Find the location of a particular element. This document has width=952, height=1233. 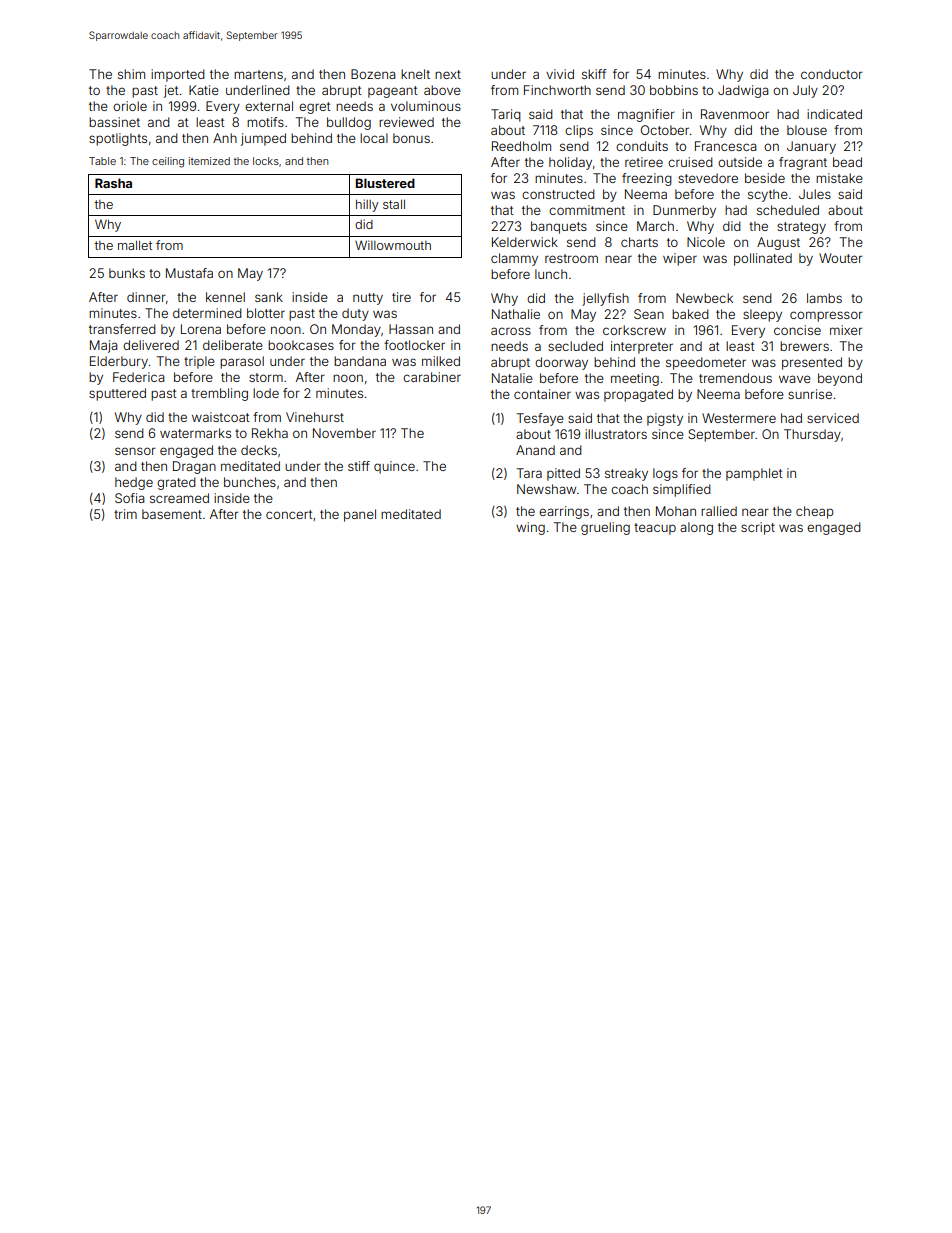

footlocker is located at coordinates (414, 345).
